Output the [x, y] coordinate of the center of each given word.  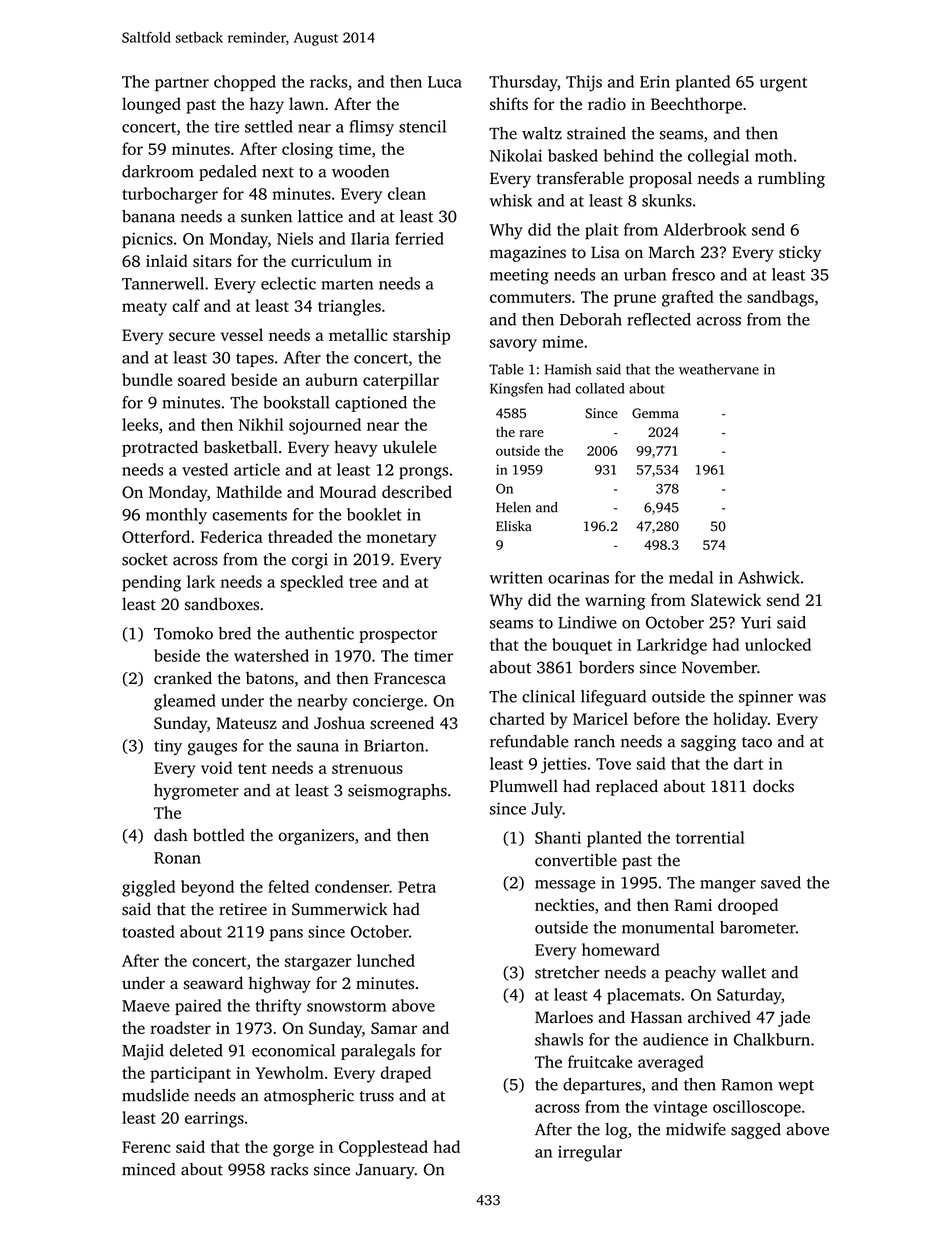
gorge [293, 1150]
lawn [306, 103]
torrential [710, 837]
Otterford [156, 536]
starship [421, 336]
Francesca [410, 678]
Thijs [584, 83]
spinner [766, 698]
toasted [148, 931]
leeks [140, 424]
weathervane [719, 369]
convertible [576, 860]
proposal [660, 179]
